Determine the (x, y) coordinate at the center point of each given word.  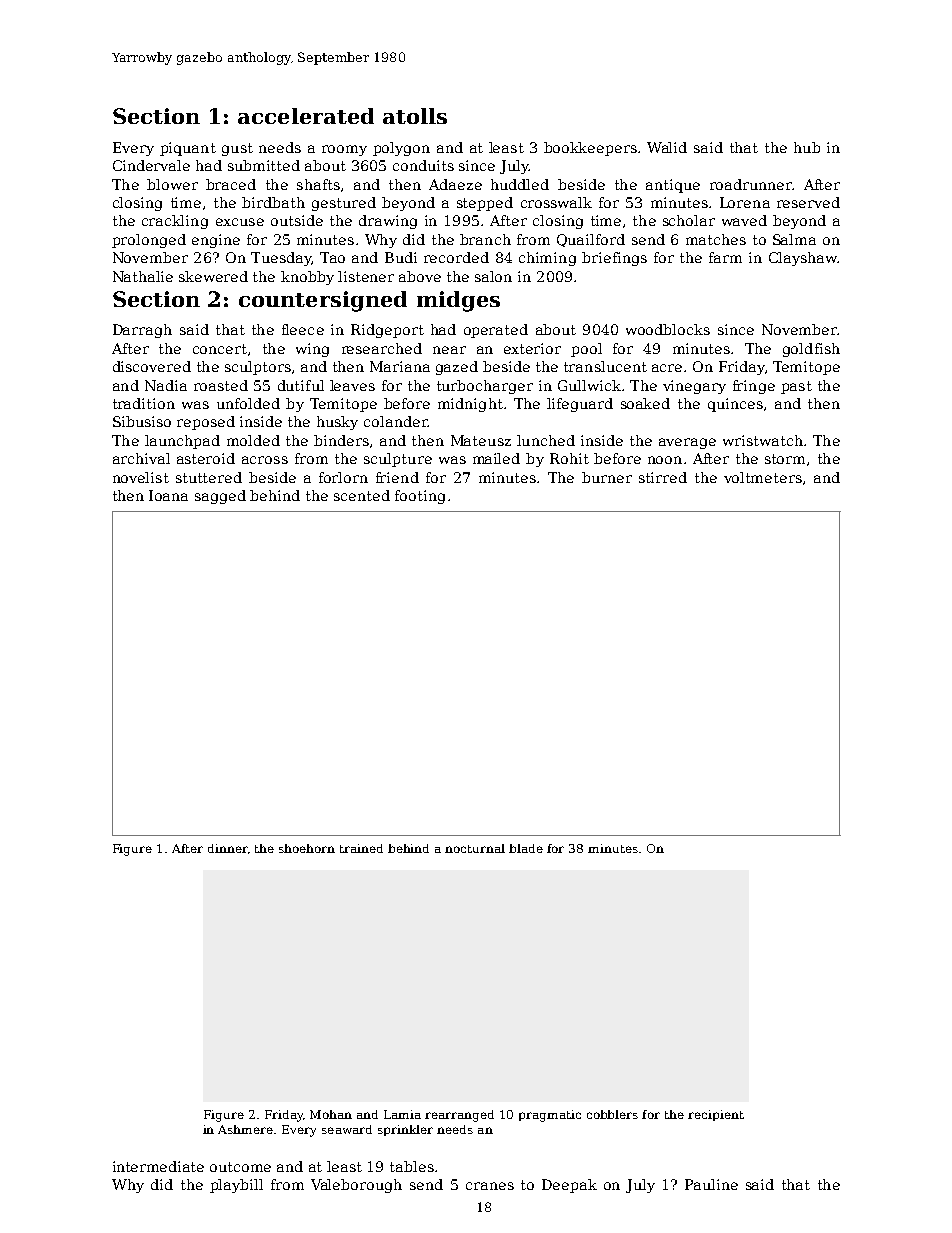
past (796, 387)
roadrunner (751, 184)
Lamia (402, 1114)
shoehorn (307, 848)
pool (586, 350)
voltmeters (763, 477)
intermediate (158, 1166)
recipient (716, 1115)
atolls (415, 116)
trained (361, 848)
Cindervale (151, 165)
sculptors (258, 368)
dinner (227, 848)
